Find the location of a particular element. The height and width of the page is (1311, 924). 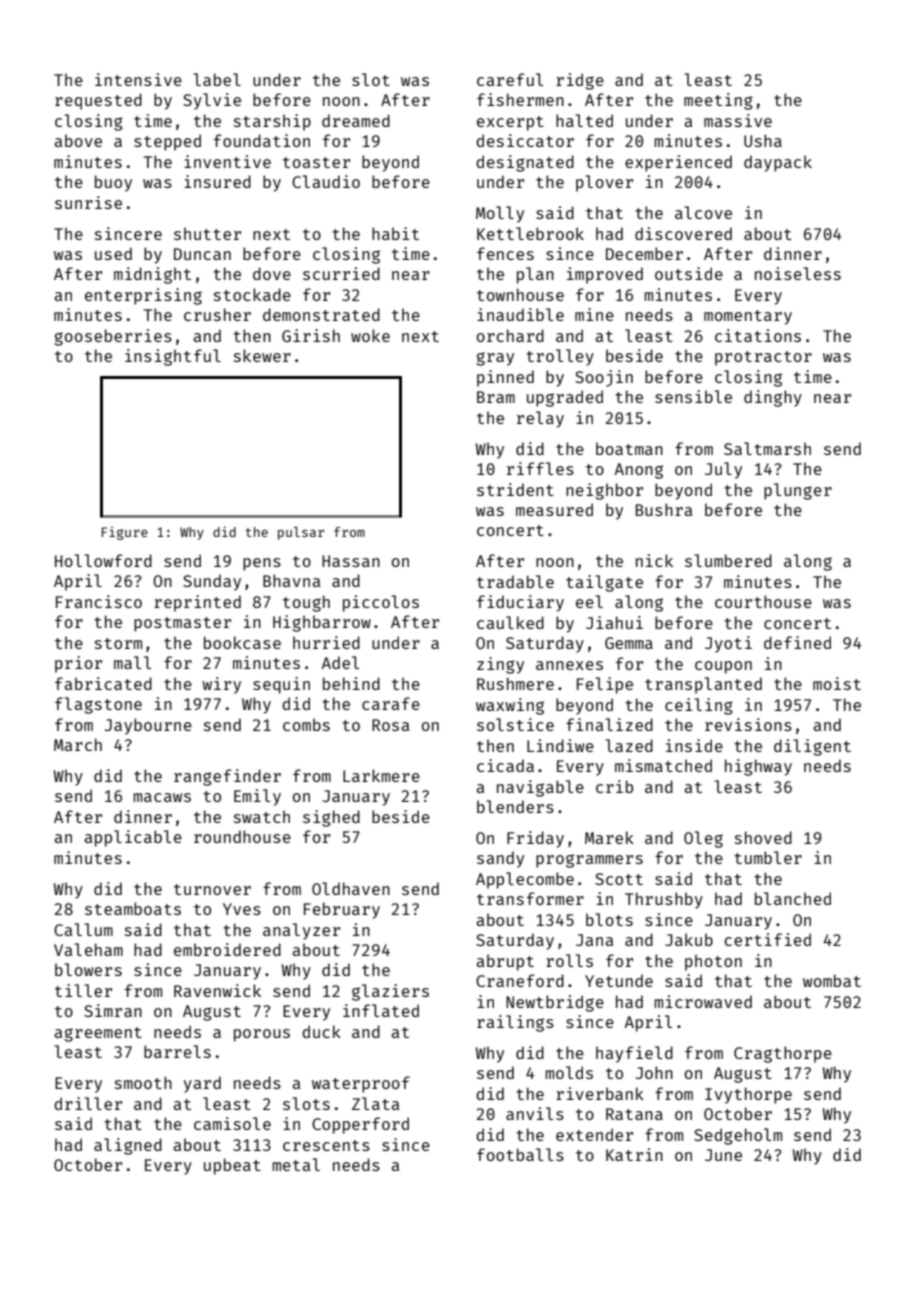

meeting is located at coordinates (718, 101).
